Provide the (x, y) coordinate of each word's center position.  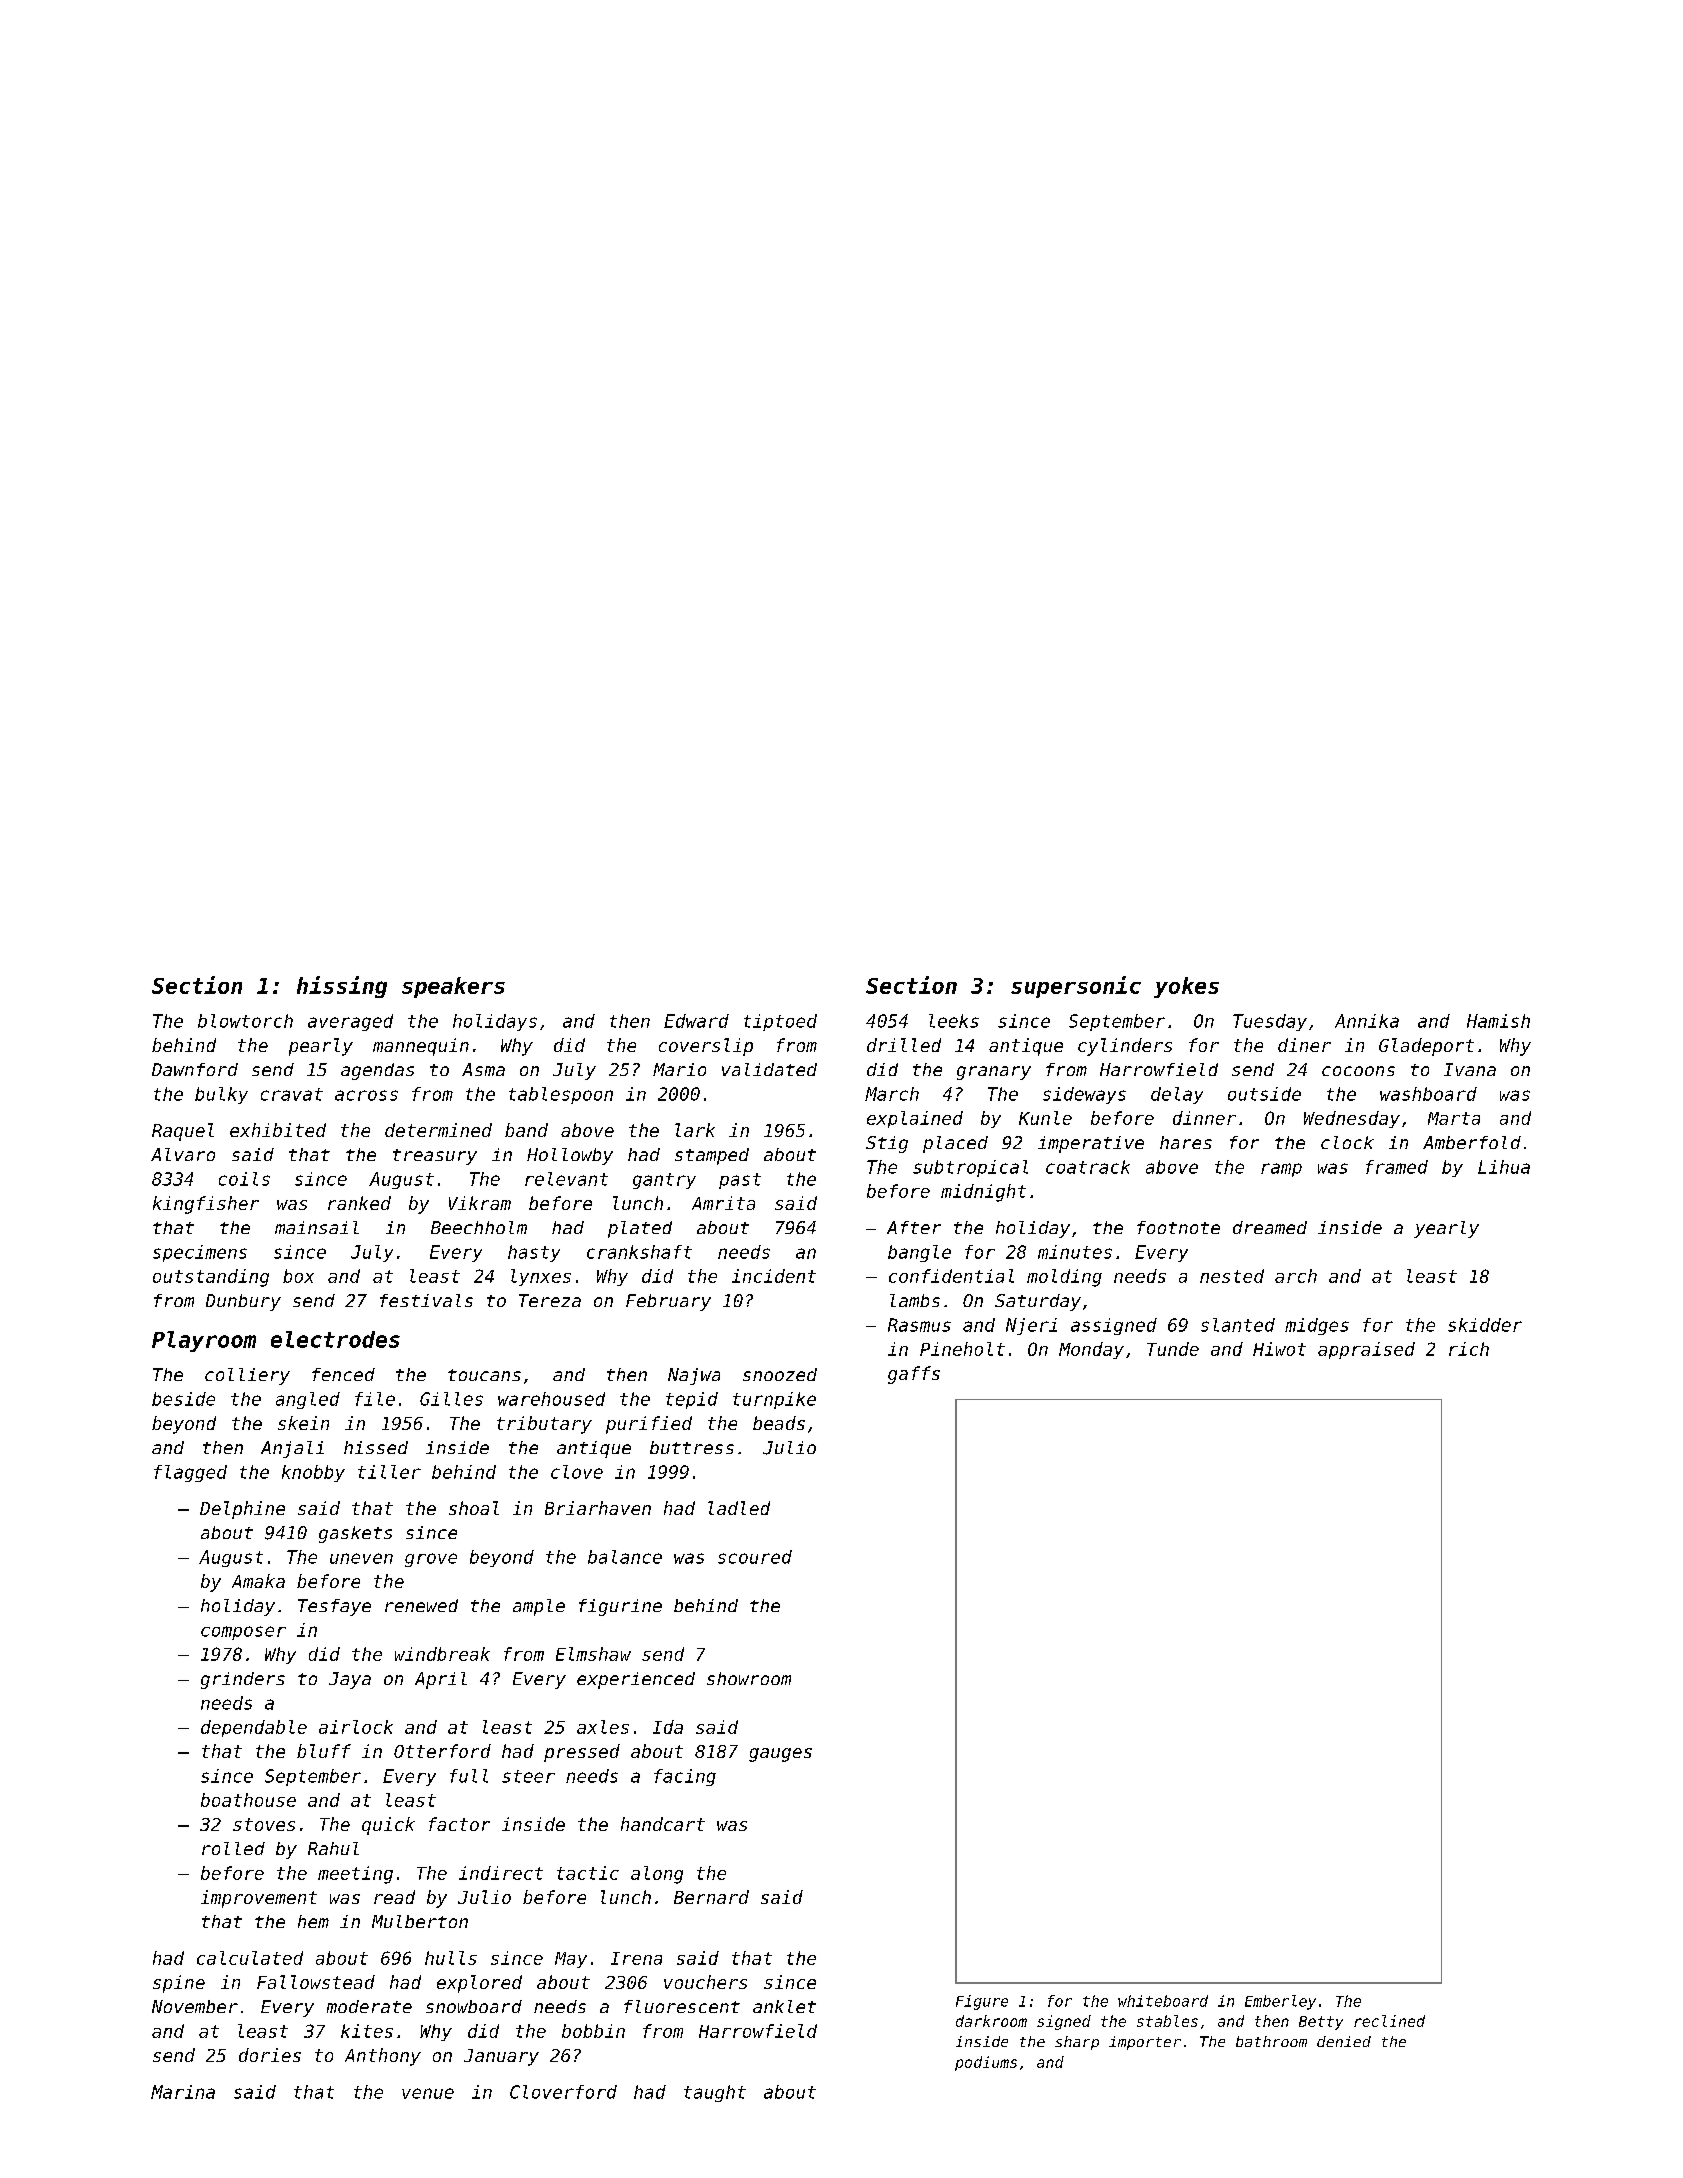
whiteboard (1163, 2001)
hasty (534, 1253)
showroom (749, 1678)
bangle (919, 1253)
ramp (1281, 1170)
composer (243, 1633)
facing (685, 1777)
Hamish (1498, 1021)
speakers (453, 987)
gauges (780, 1755)
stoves (264, 1824)
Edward (696, 1021)
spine (179, 1984)
